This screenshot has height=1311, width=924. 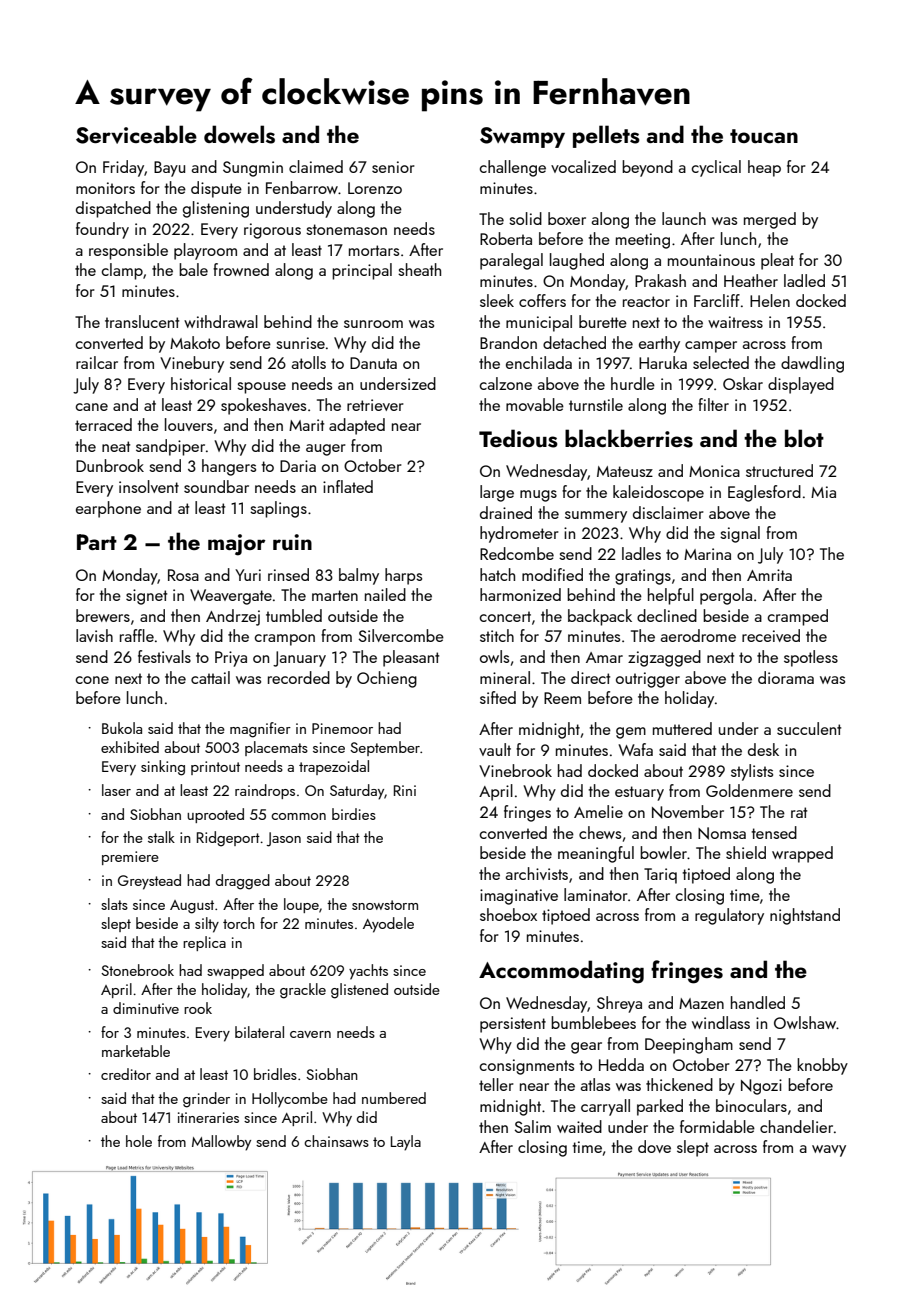 What do you see at coordinates (130, 858) in the screenshot?
I see `premiere` at bounding box center [130, 858].
